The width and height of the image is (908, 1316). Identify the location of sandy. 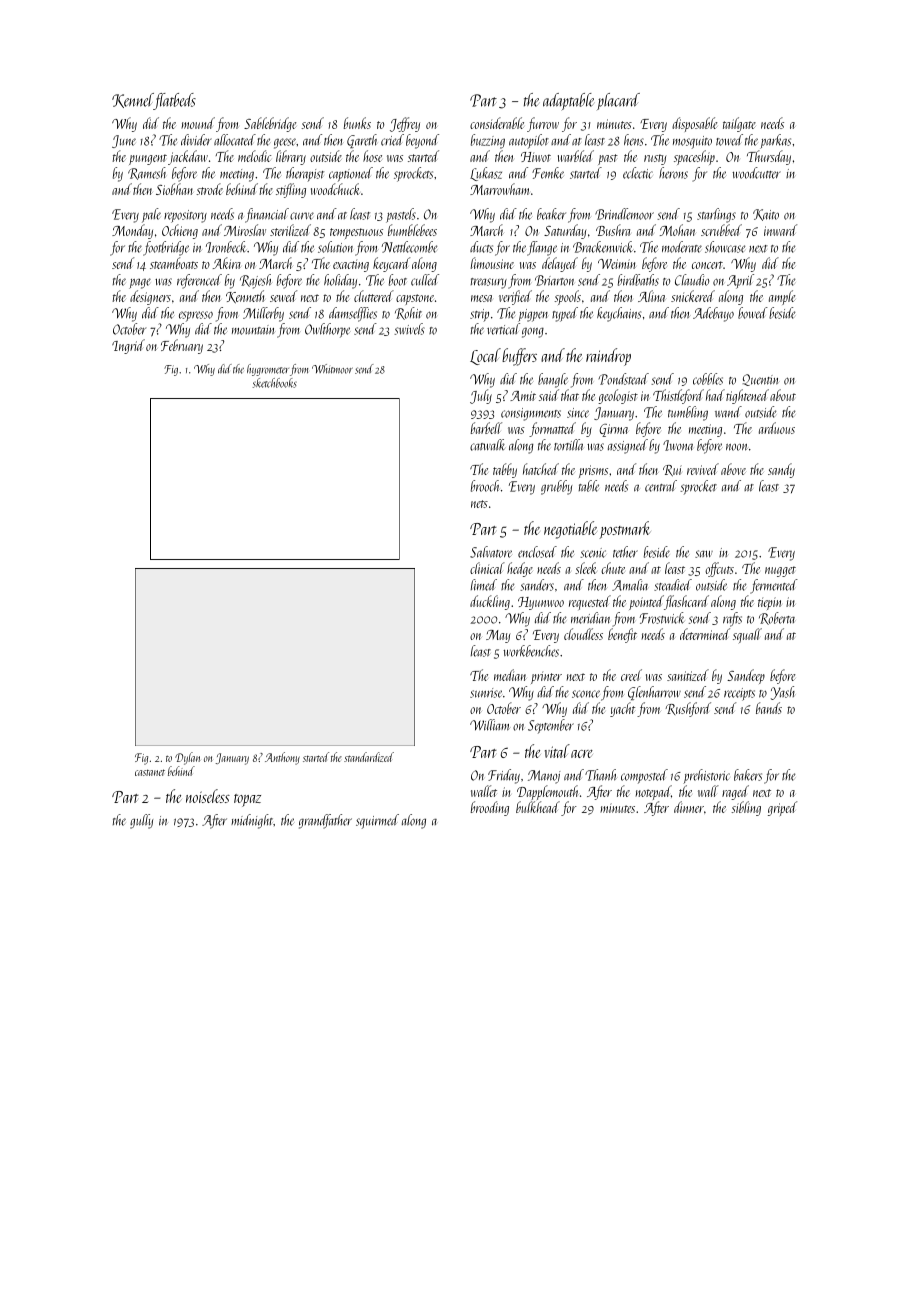
(781, 470).
